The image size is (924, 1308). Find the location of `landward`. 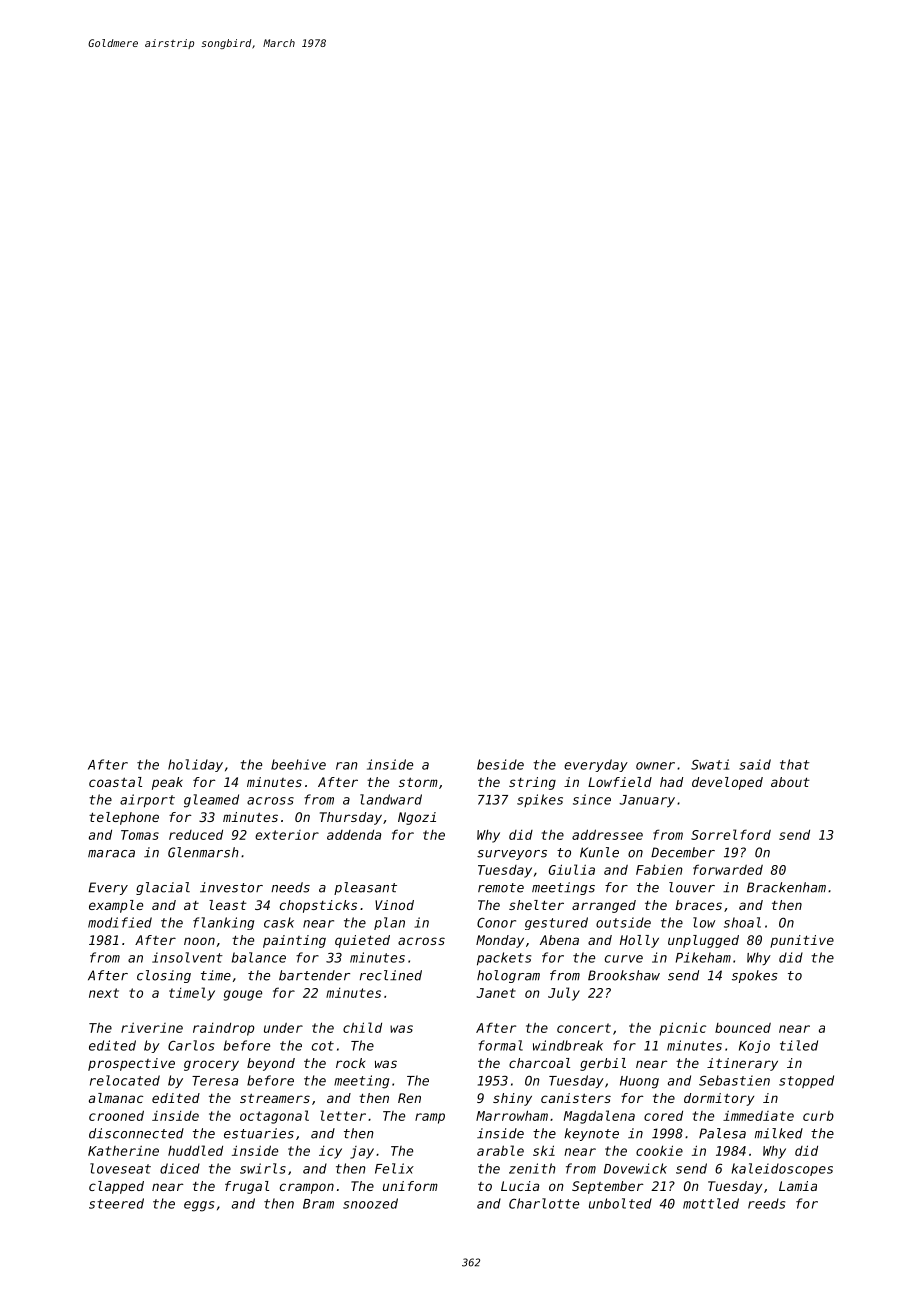

landward is located at coordinates (391, 799).
